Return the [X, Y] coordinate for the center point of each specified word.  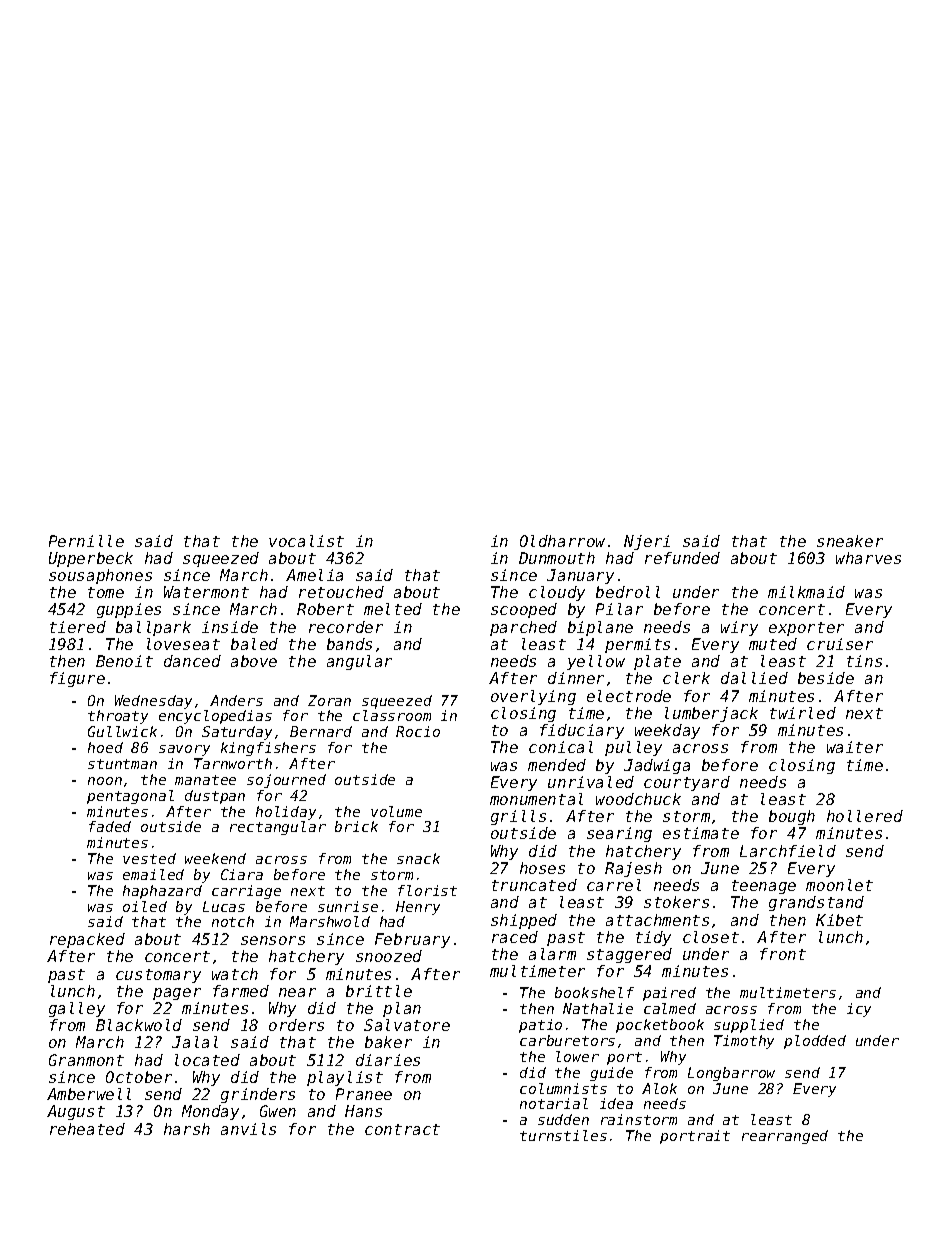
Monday [210, 1112]
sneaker [850, 541]
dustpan [215, 797]
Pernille [86, 541]
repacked [87, 940]
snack [418, 858]
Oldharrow [562, 541]
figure [77, 679]
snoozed [389, 956]
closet [711, 937]
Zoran [329, 700]
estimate [701, 833]
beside [826, 678]
